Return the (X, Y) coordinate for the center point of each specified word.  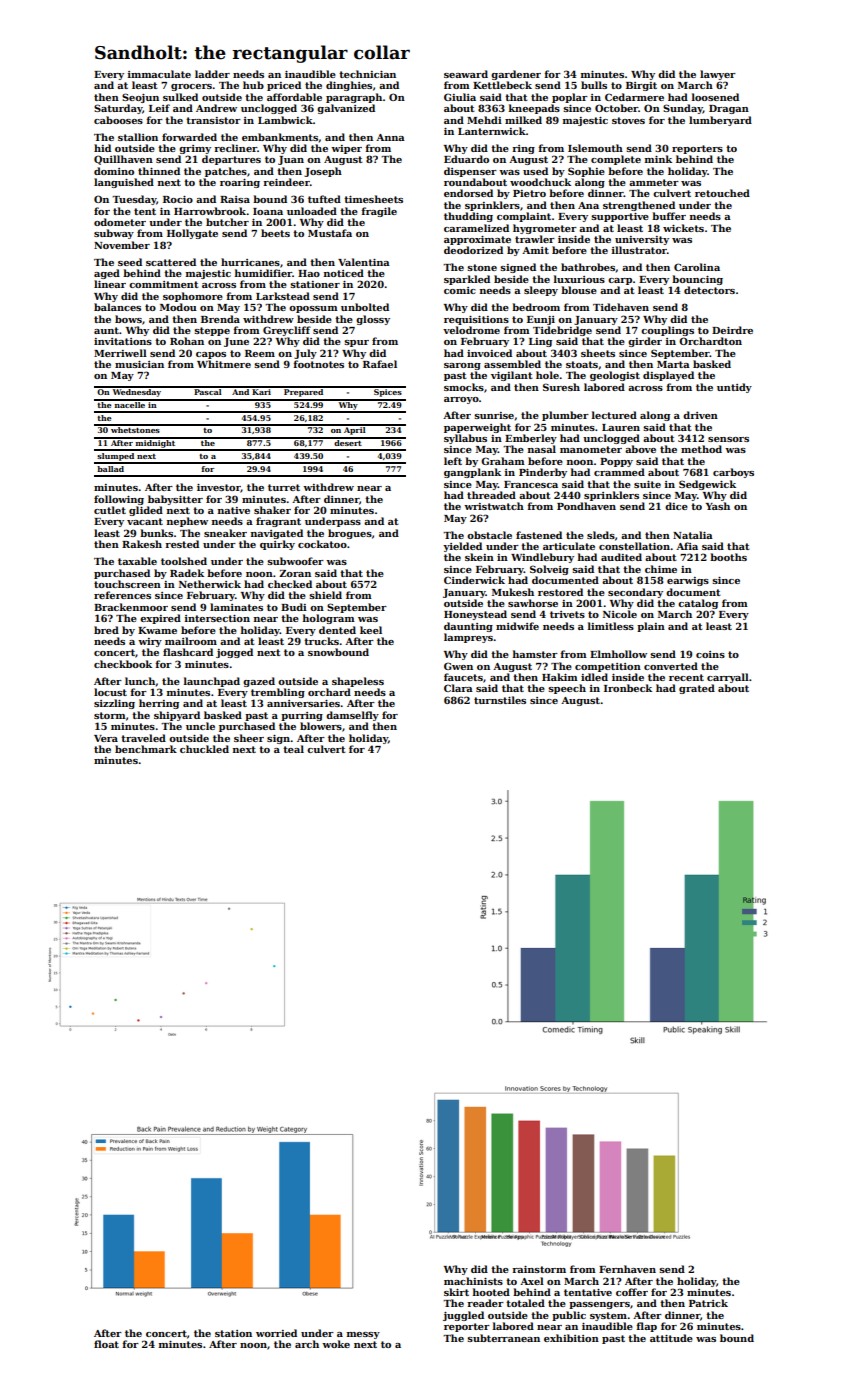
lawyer (718, 75)
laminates (236, 607)
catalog (698, 604)
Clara (458, 688)
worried (276, 1333)
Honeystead (475, 615)
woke (336, 1344)
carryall (728, 678)
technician (367, 74)
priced (284, 86)
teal (293, 749)
